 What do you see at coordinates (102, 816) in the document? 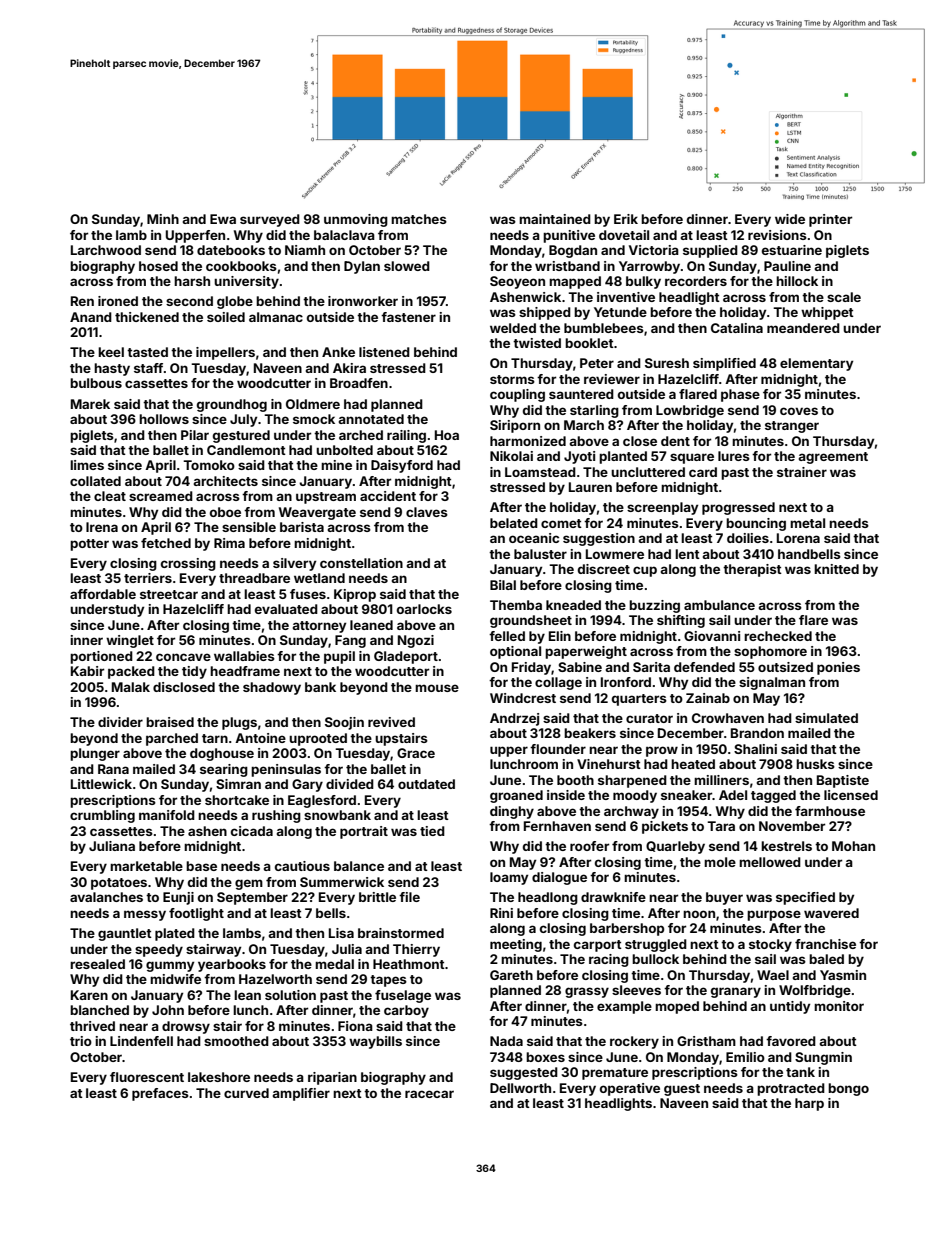
I see `crumbling` at bounding box center [102, 816].
